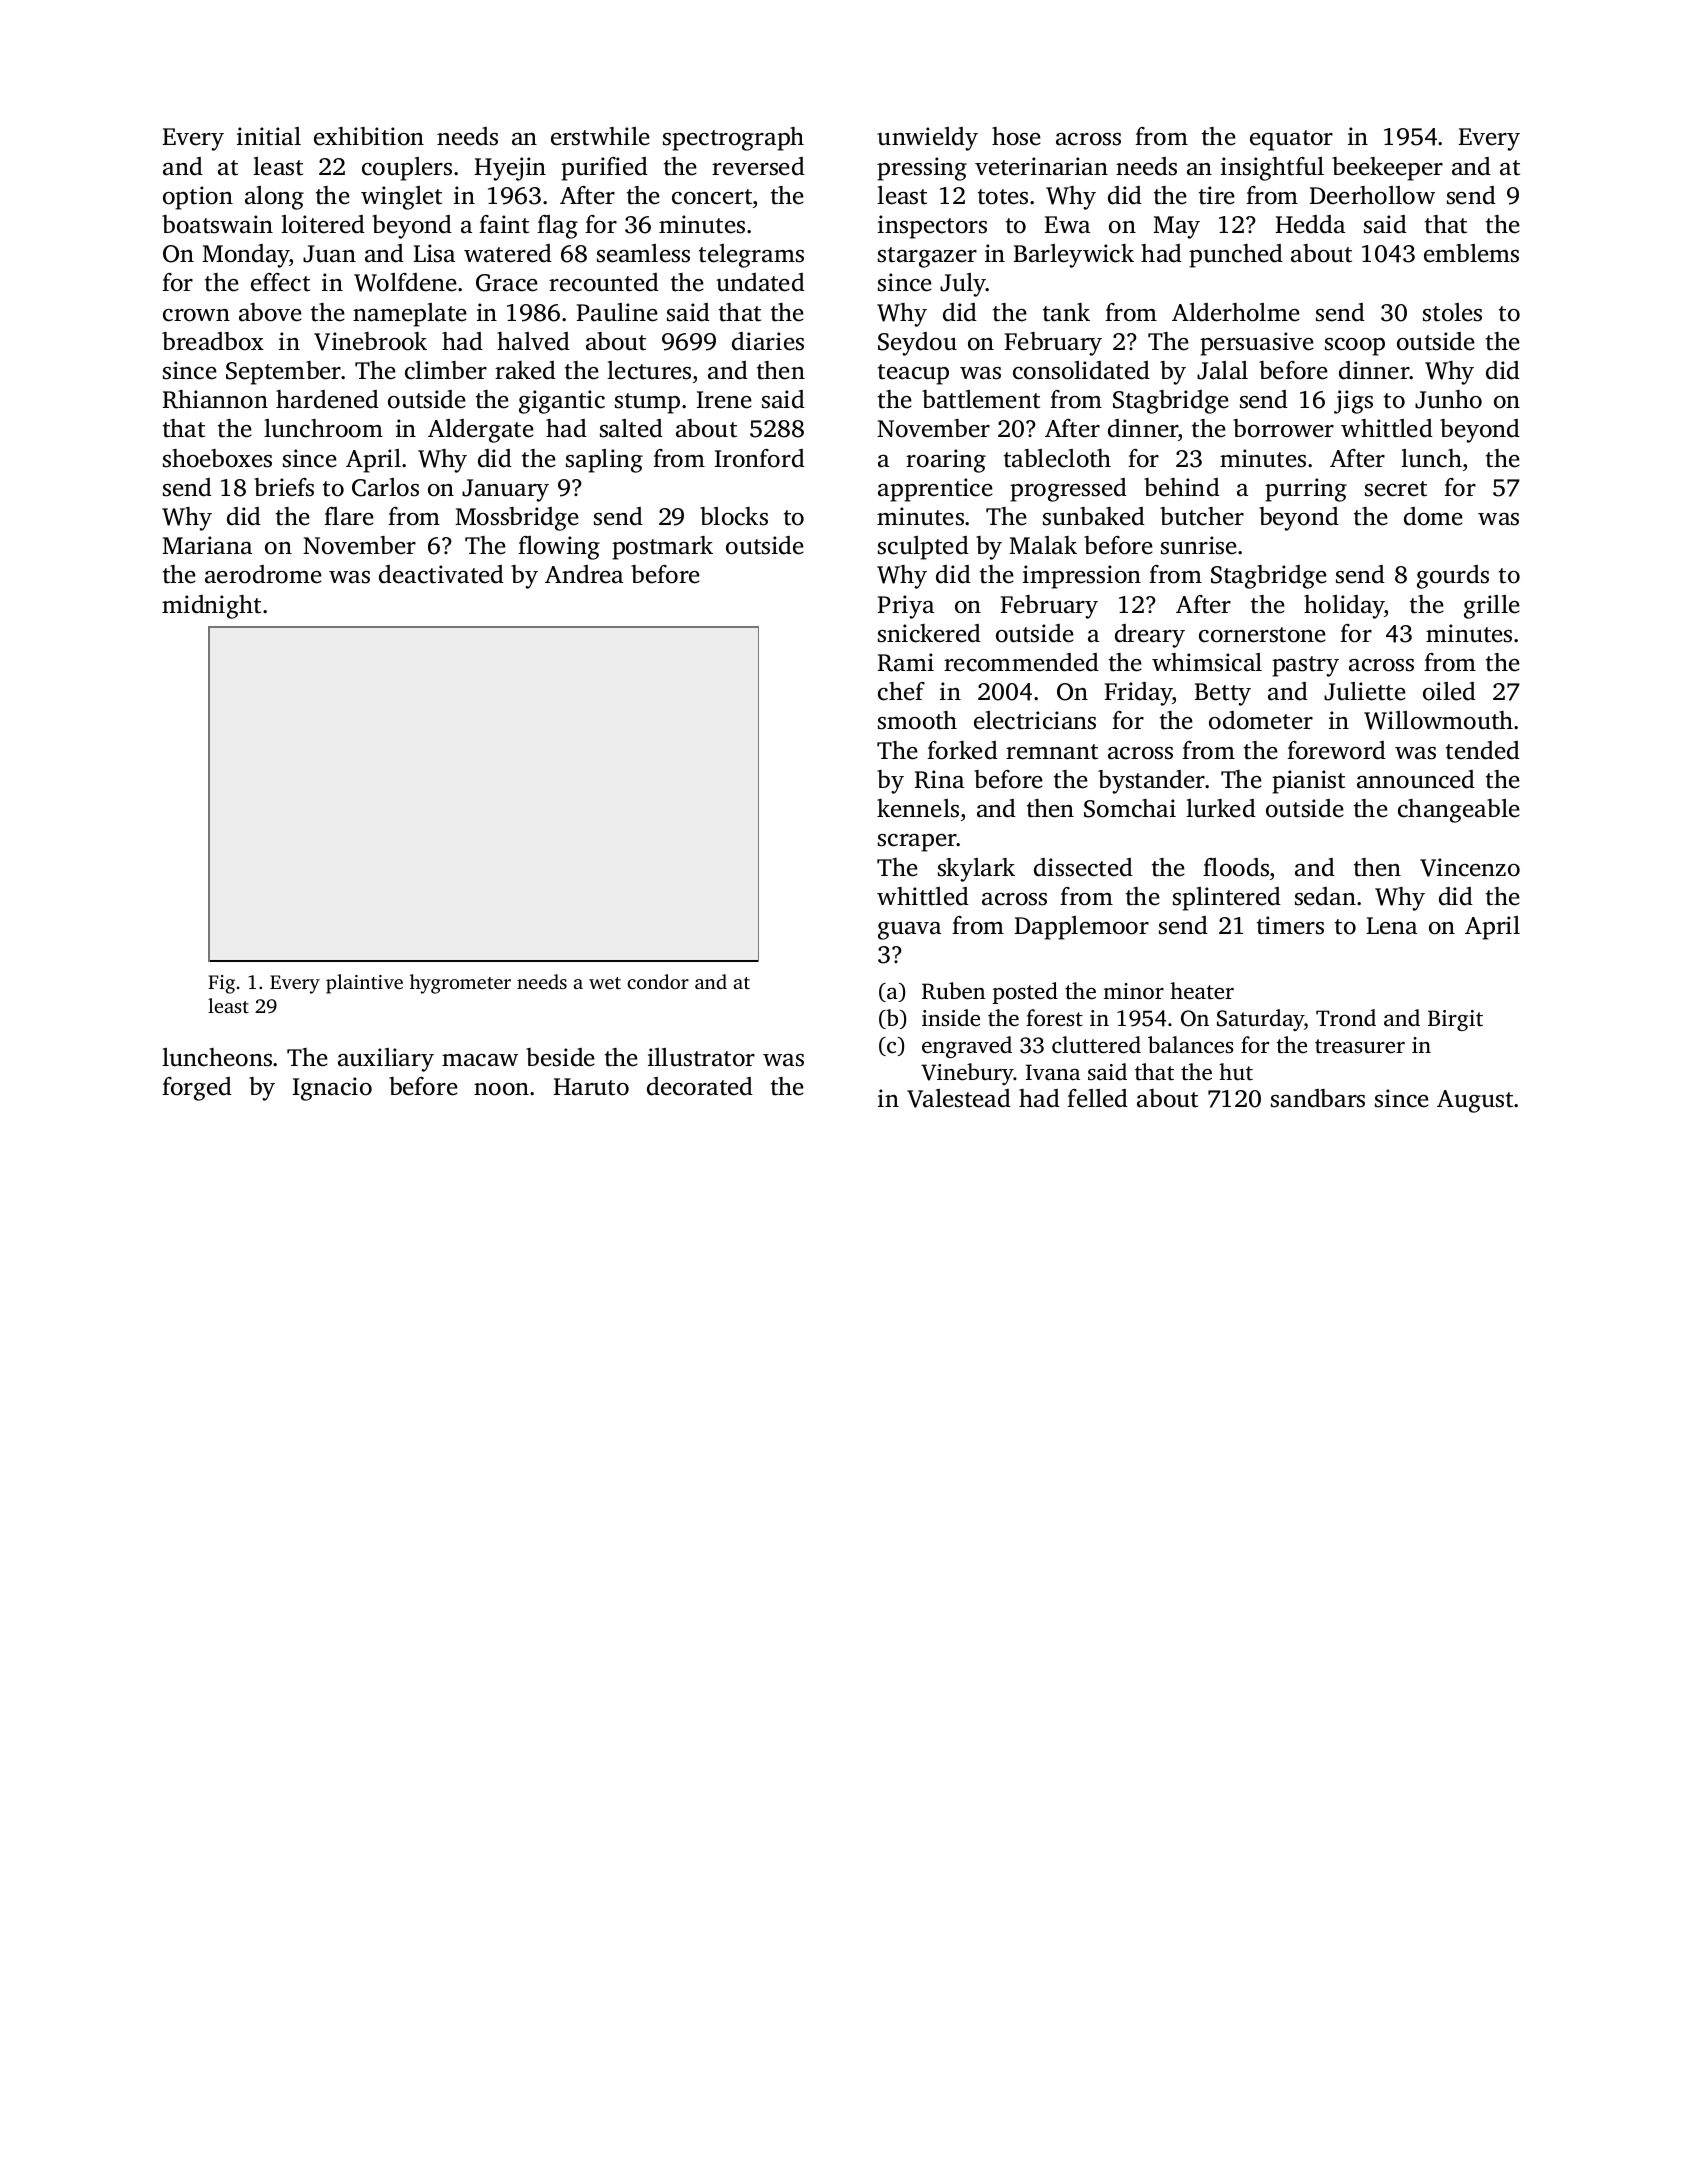  Describe the element at coordinates (959, 1098) in the page. I see `Valestead` at that location.
